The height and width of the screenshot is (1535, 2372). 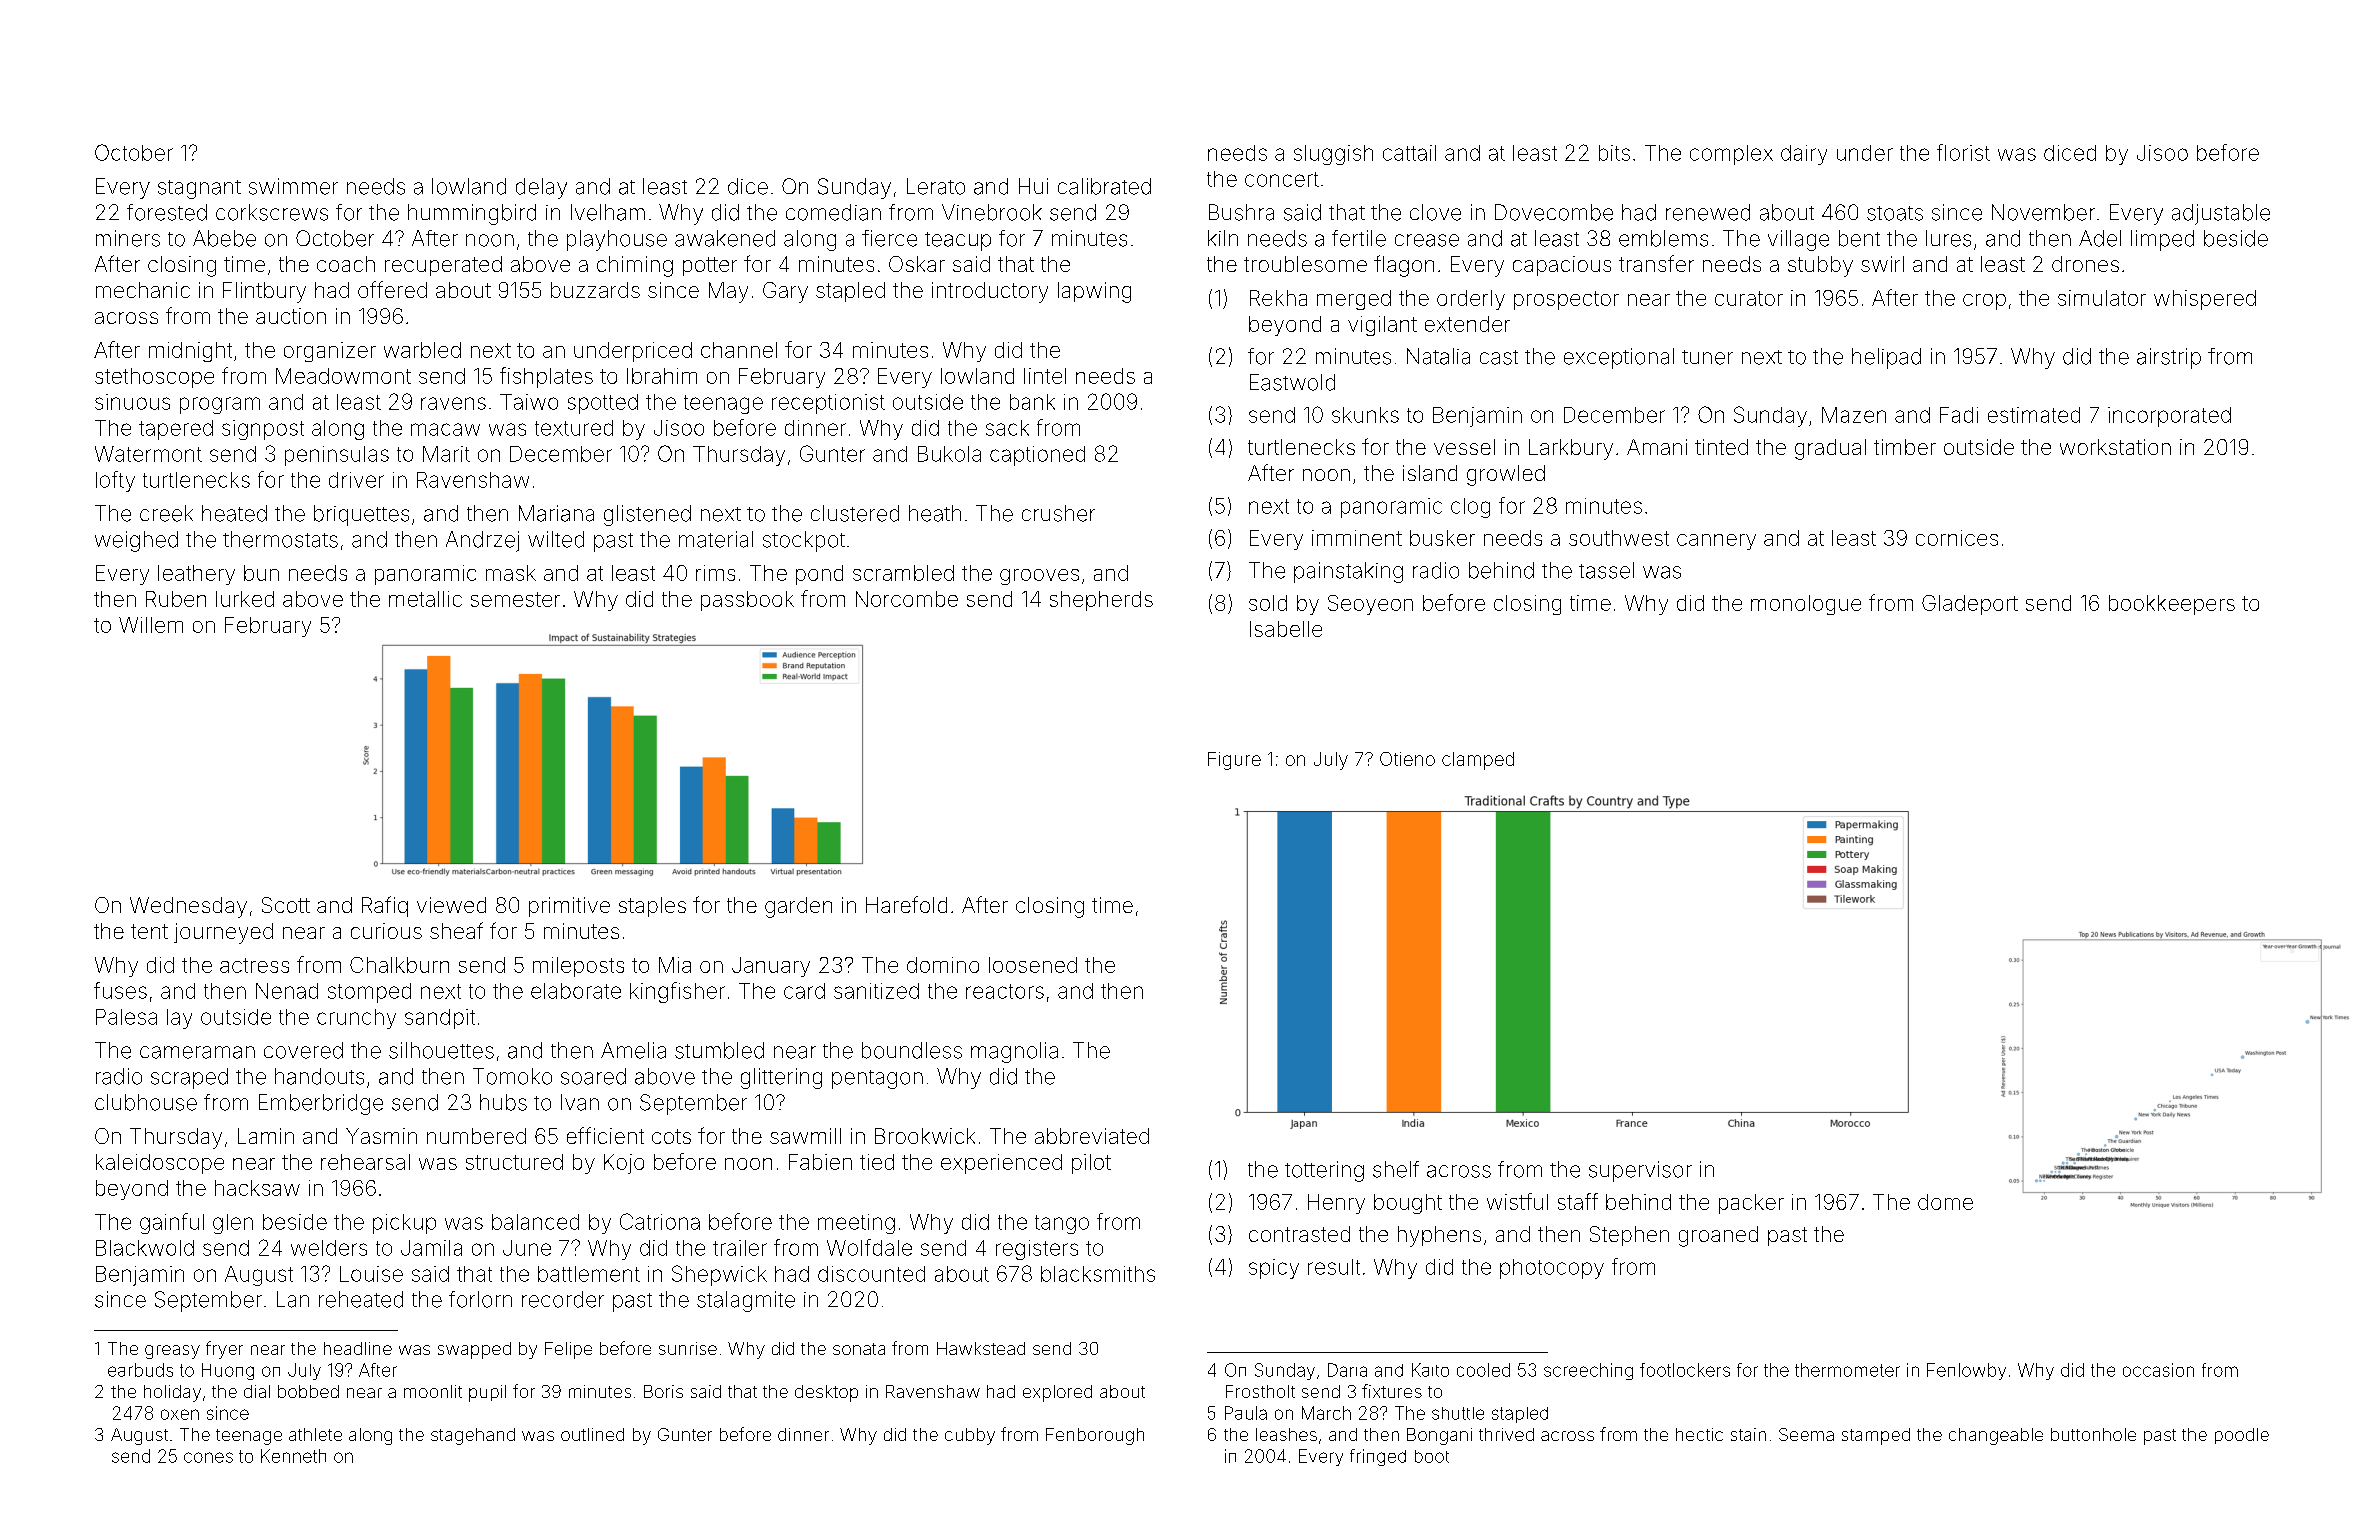 I want to click on cornices, so click(x=1957, y=538).
